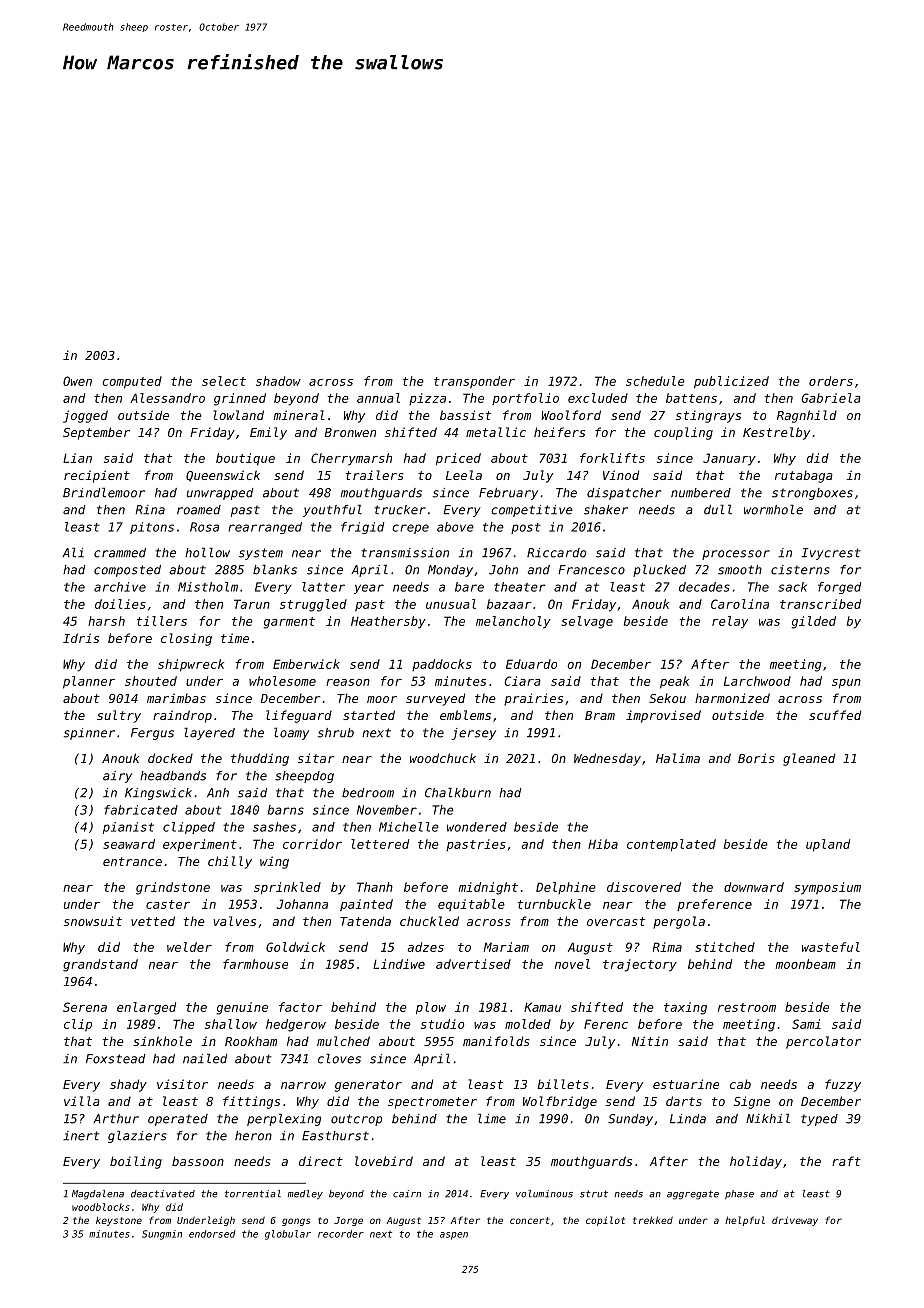  Describe the element at coordinates (474, 382) in the screenshot. I see `transponder` at that location.
